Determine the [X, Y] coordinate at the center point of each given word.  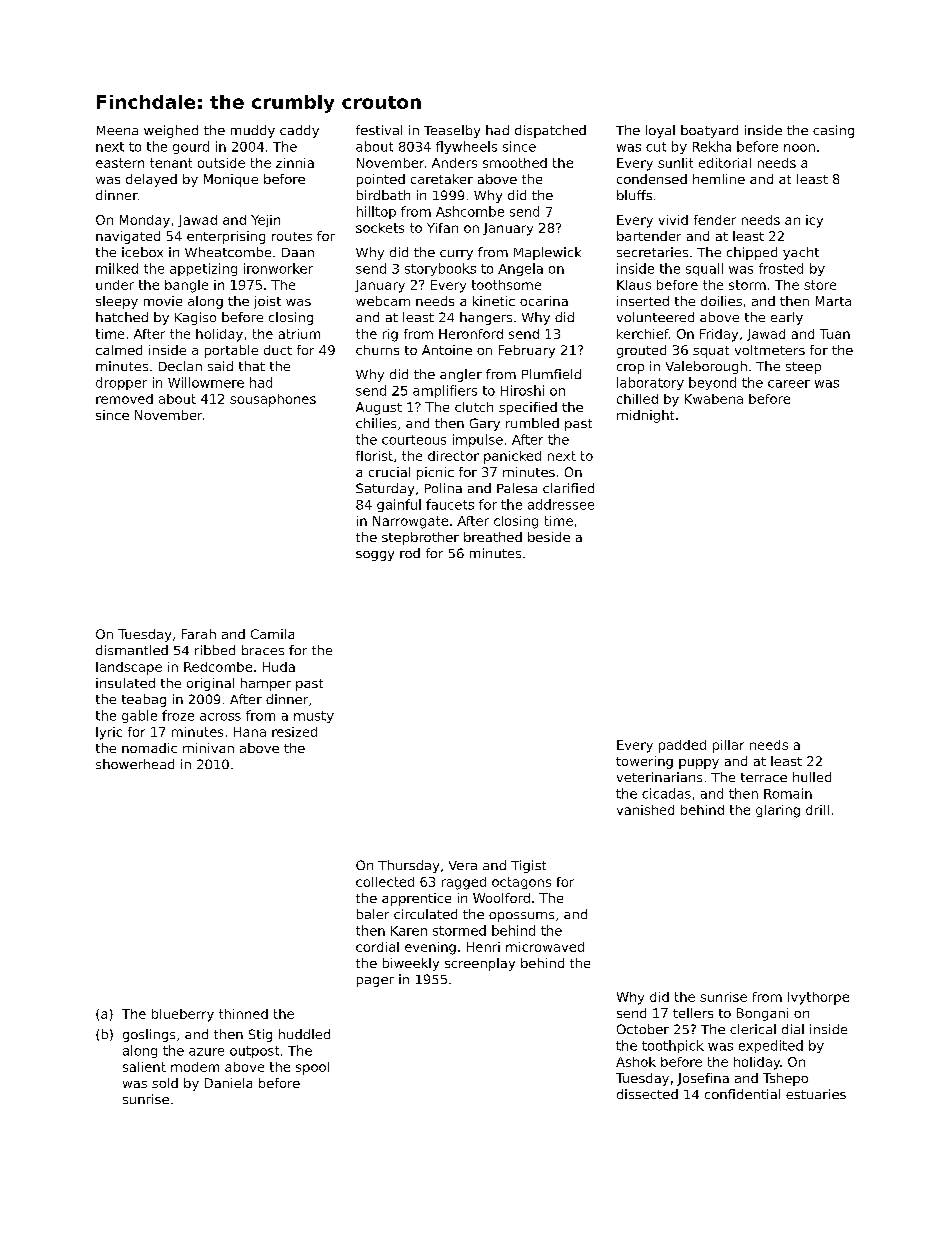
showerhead [135, 764]
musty [314, 717]
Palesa [517, 488]
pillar [728, 746]
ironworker [278, 268]
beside [549, 537]
